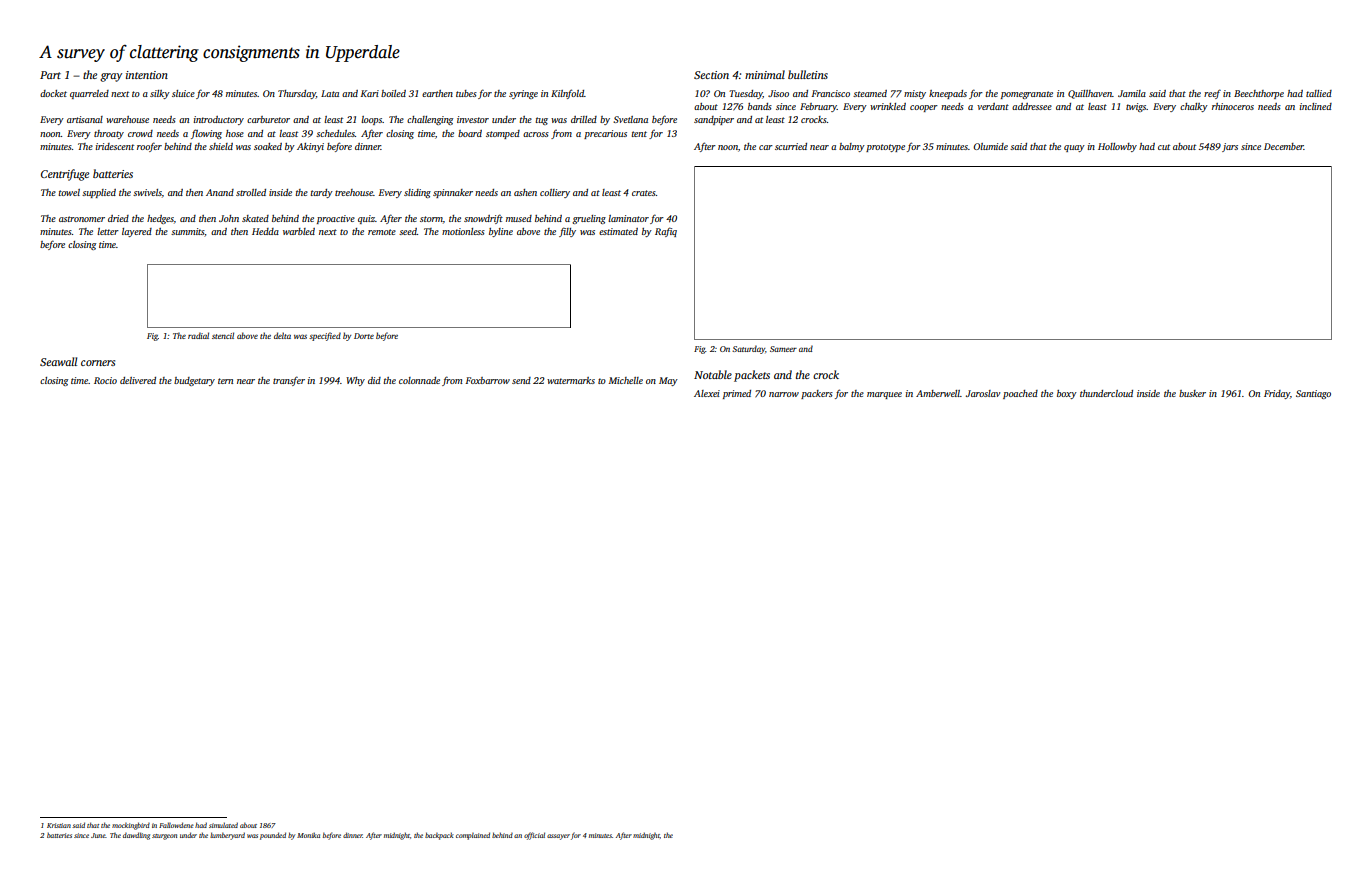  Describe the element at coordinates (534, 836) in the screenshot. I see `official` at that location.
